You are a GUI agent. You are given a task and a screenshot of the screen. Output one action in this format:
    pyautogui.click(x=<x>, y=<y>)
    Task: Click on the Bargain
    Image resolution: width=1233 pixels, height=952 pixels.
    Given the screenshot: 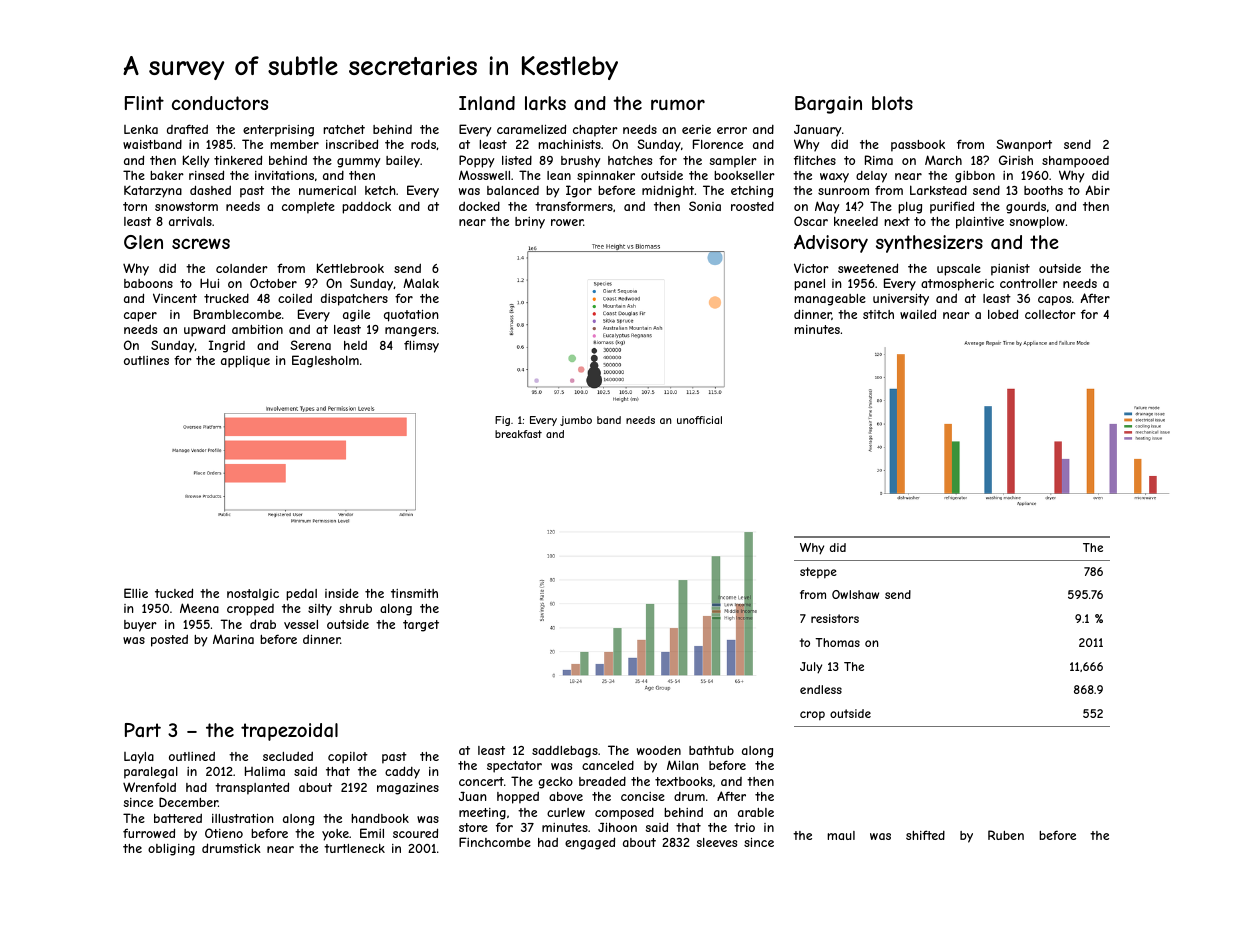 What is the action you would take?
    pyautogui.click(x=828, y=105)
